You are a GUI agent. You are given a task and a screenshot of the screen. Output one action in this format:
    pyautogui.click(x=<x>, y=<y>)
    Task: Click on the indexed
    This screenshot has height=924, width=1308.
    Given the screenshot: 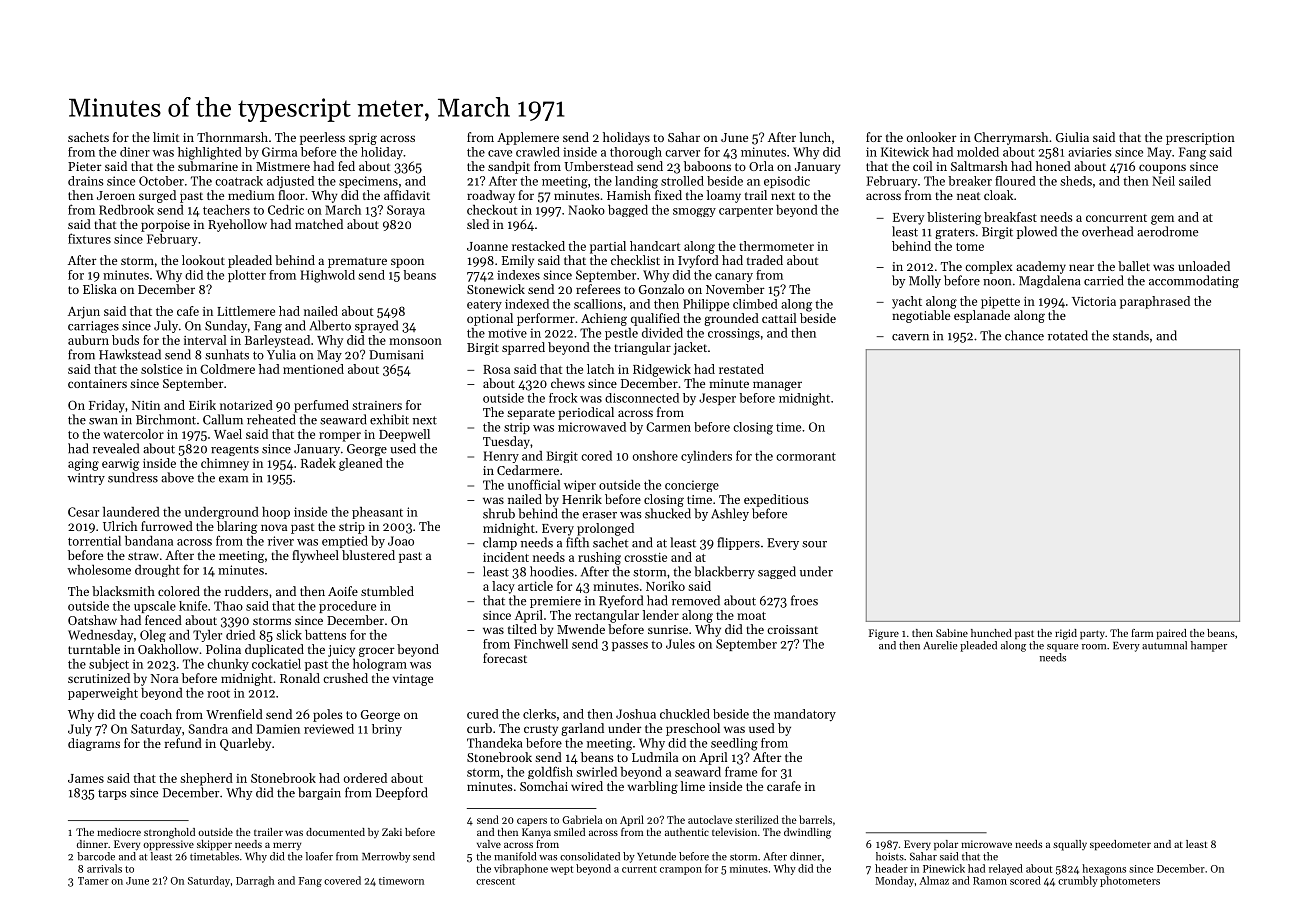 What is the action you would take?
    pyautogui.click(x=527, y=304)
